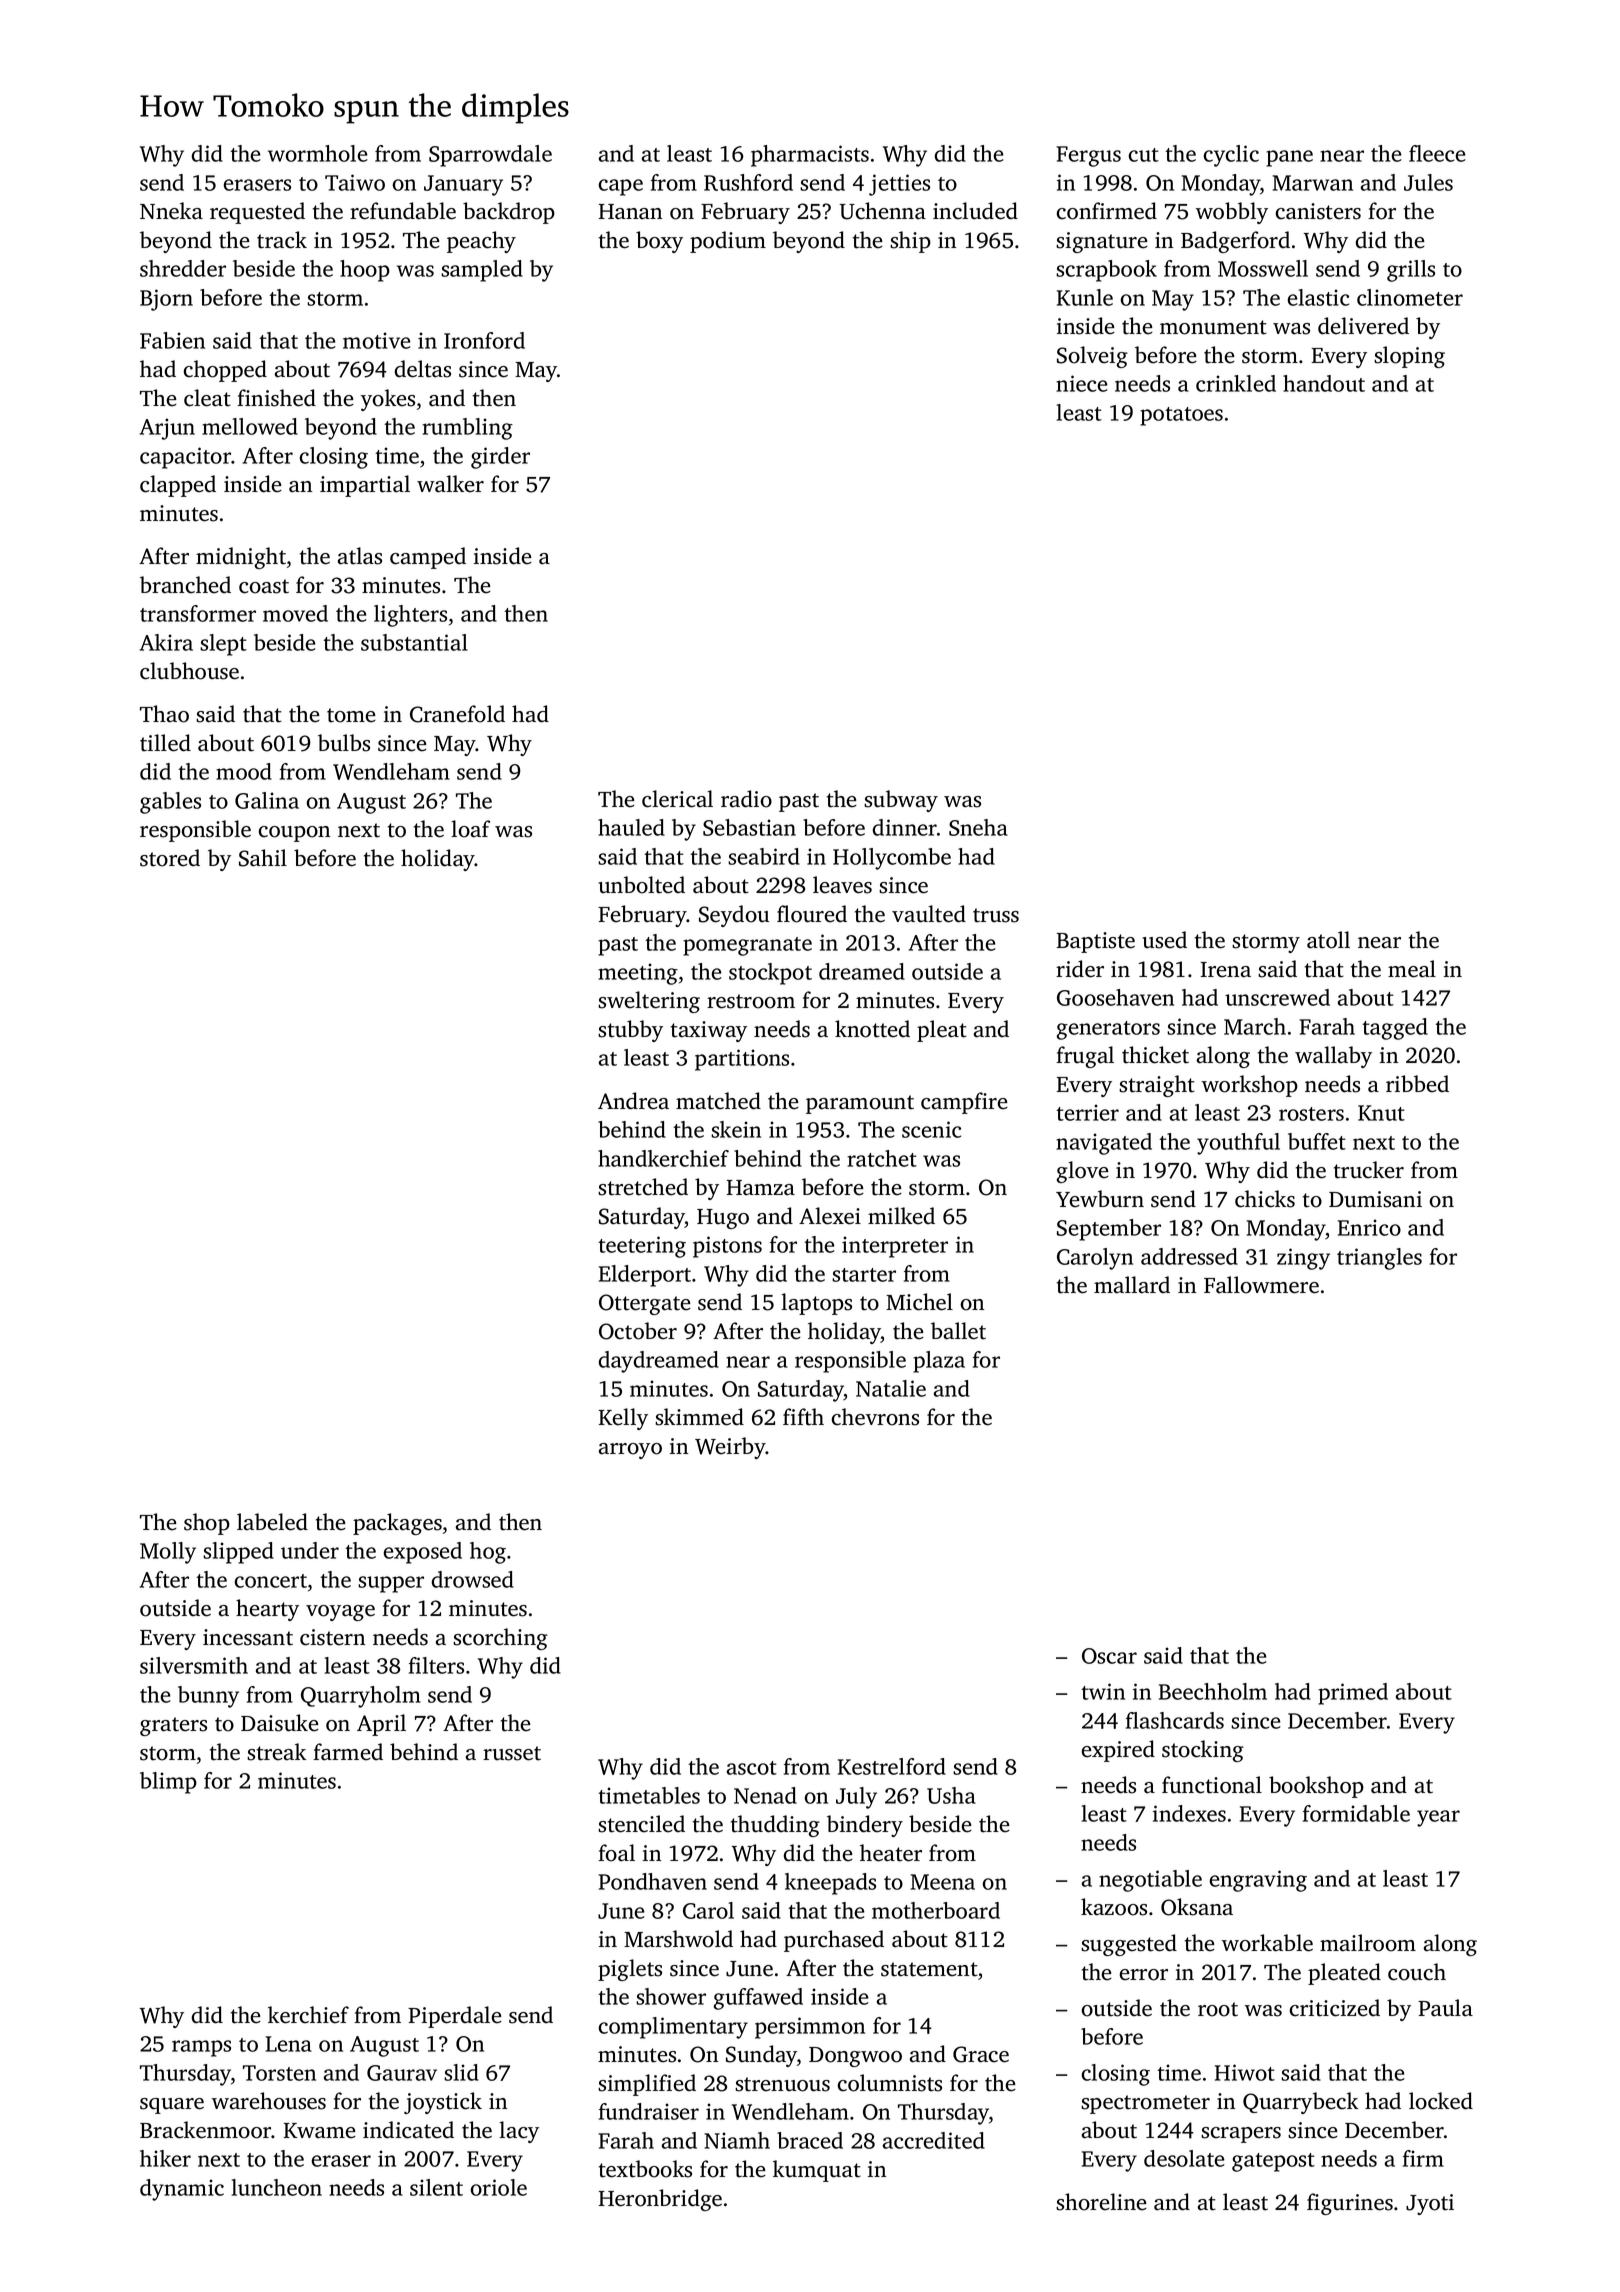 Image resolution: width=1620 pixels, height=2292 pixels. Describe the element at coordinates (408, 2130) in the screenshot. I see `indicated` at that location.
